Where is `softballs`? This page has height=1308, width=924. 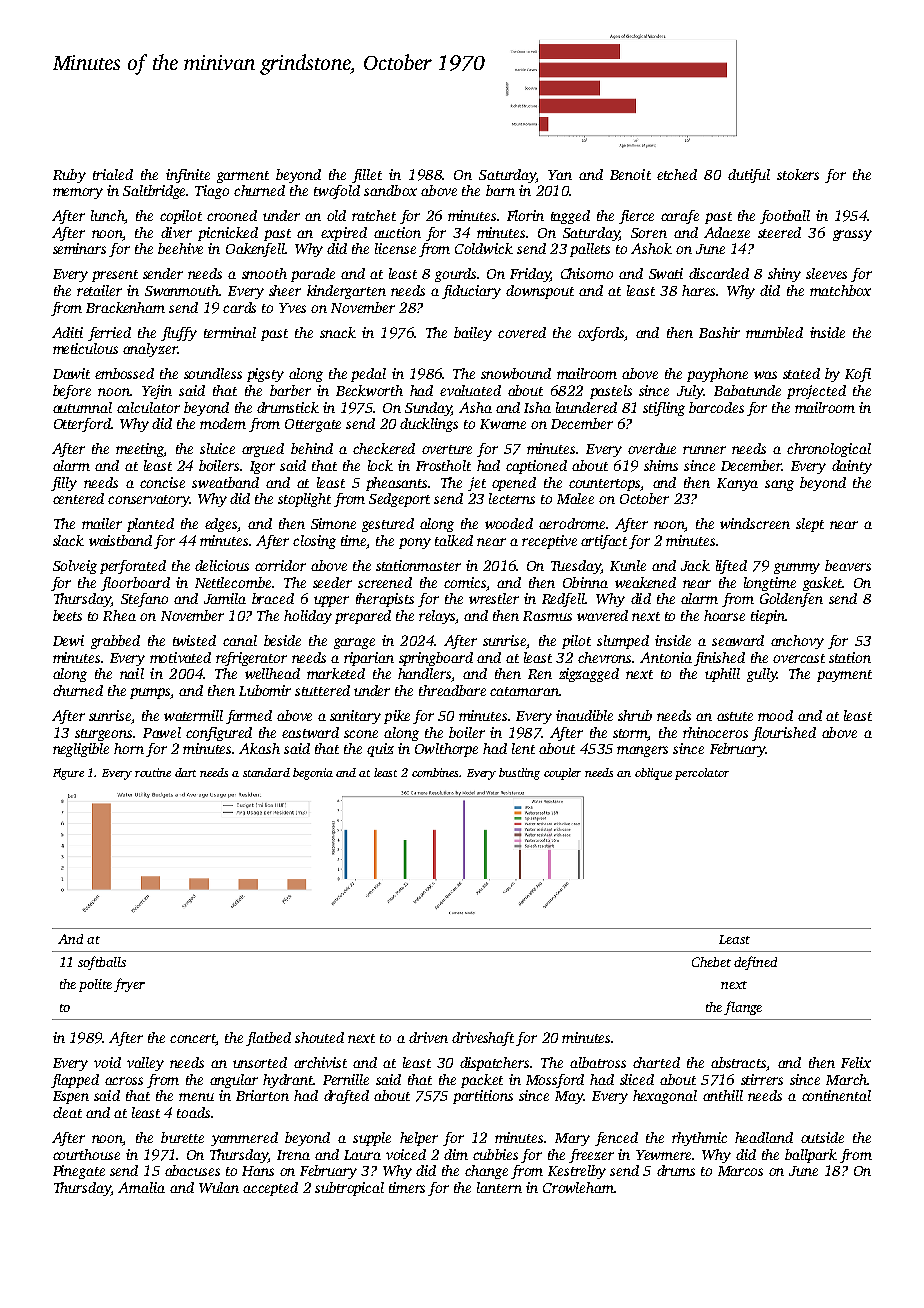 softballs is located at coordinates (102, 963).
